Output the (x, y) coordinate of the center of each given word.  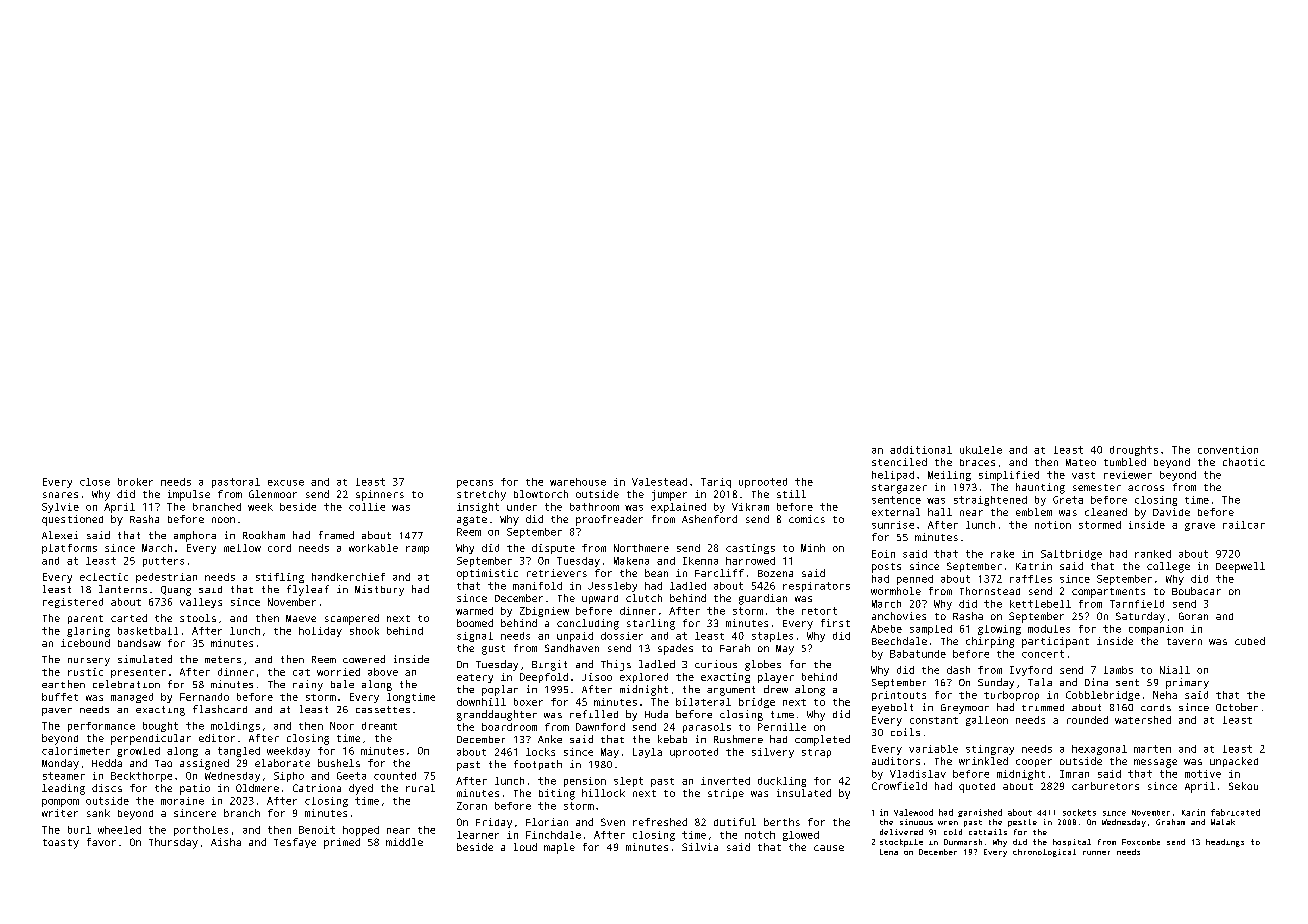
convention (1228, 450)
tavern (1184, 641)
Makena (631, 561)
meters (223, 659)
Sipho (289, 777)
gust (493, 650)
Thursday (173, 843)
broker (135, 482)
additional (921, 450)
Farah (735, 648)
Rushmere (738, 739)
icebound (85, 643)
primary (1187, 683)
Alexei (60, 535)
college (1168, 567)
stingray (990, 750)
